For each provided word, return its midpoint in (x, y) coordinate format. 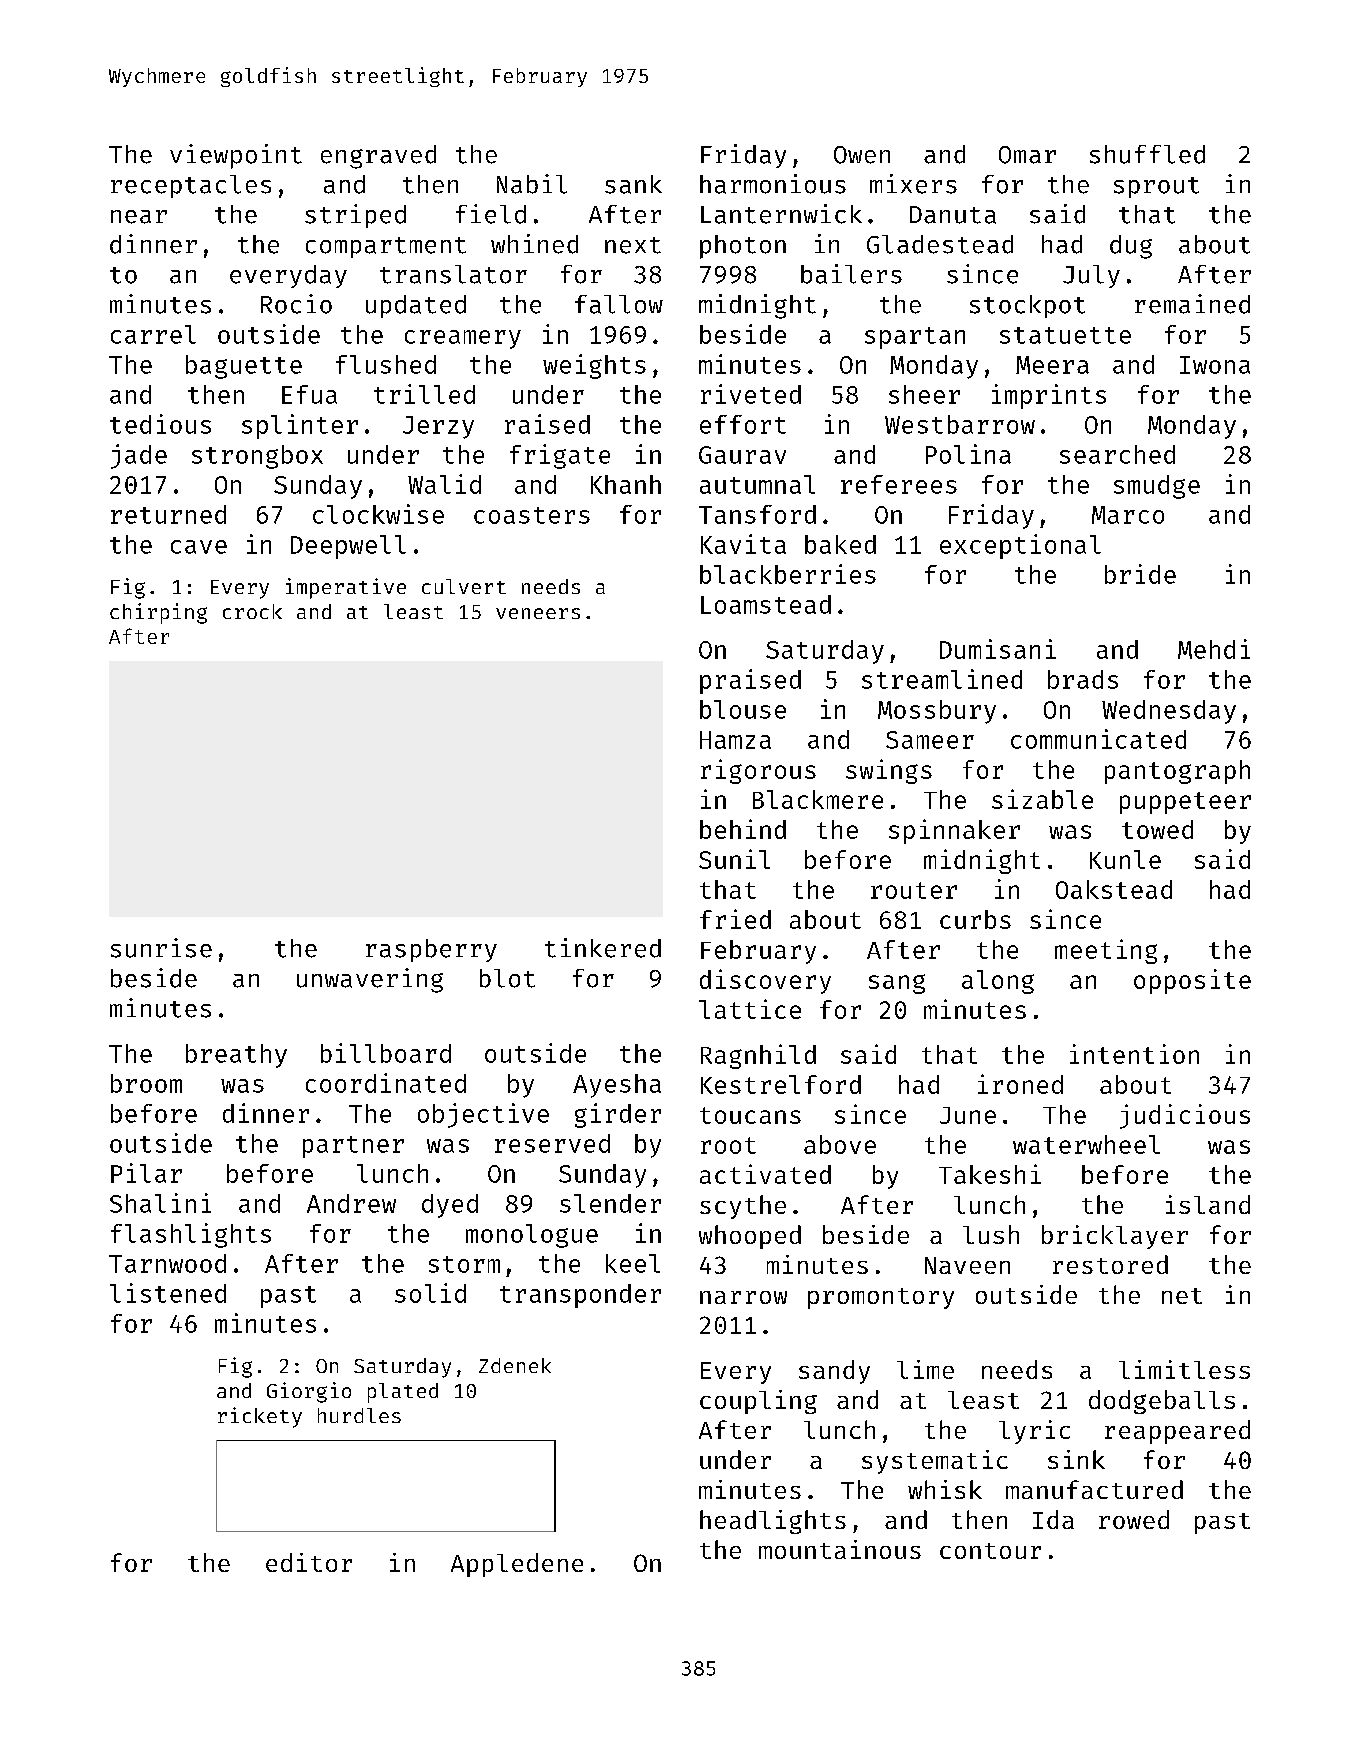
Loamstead (766, 604)
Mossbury (937, 712)
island (1208, 1204)
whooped (750, 1237)
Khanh (626, 484)
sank (633, 184)
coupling (758, 1402)
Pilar (146, 1173)
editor (309, 1562)
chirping (158, 613)
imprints (1049, 396)
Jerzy (438, 427)
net (1182, 1296)
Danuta (953, 215)
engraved (378, 157)
